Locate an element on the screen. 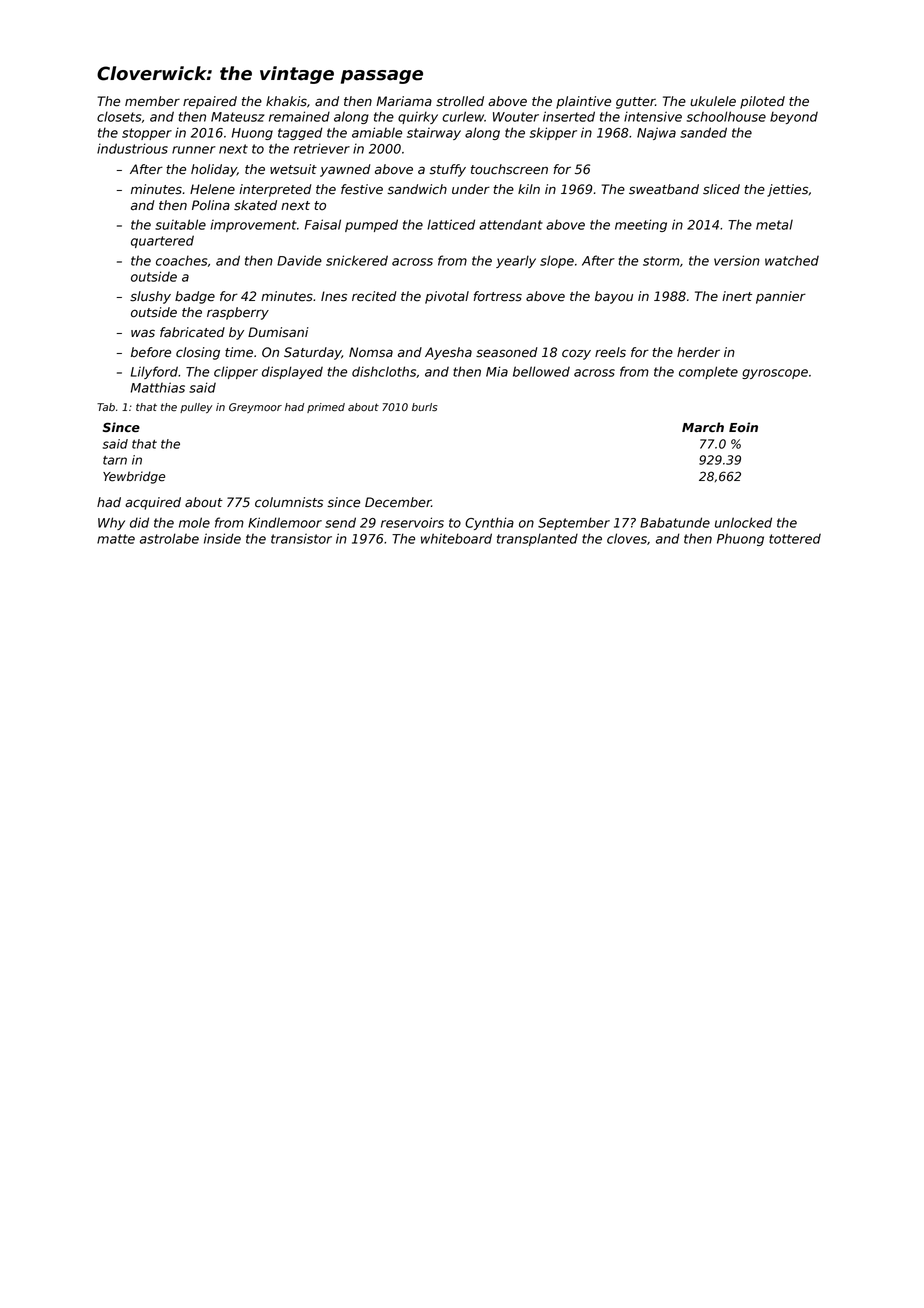  sanded is located at coordinates (703, 132).
